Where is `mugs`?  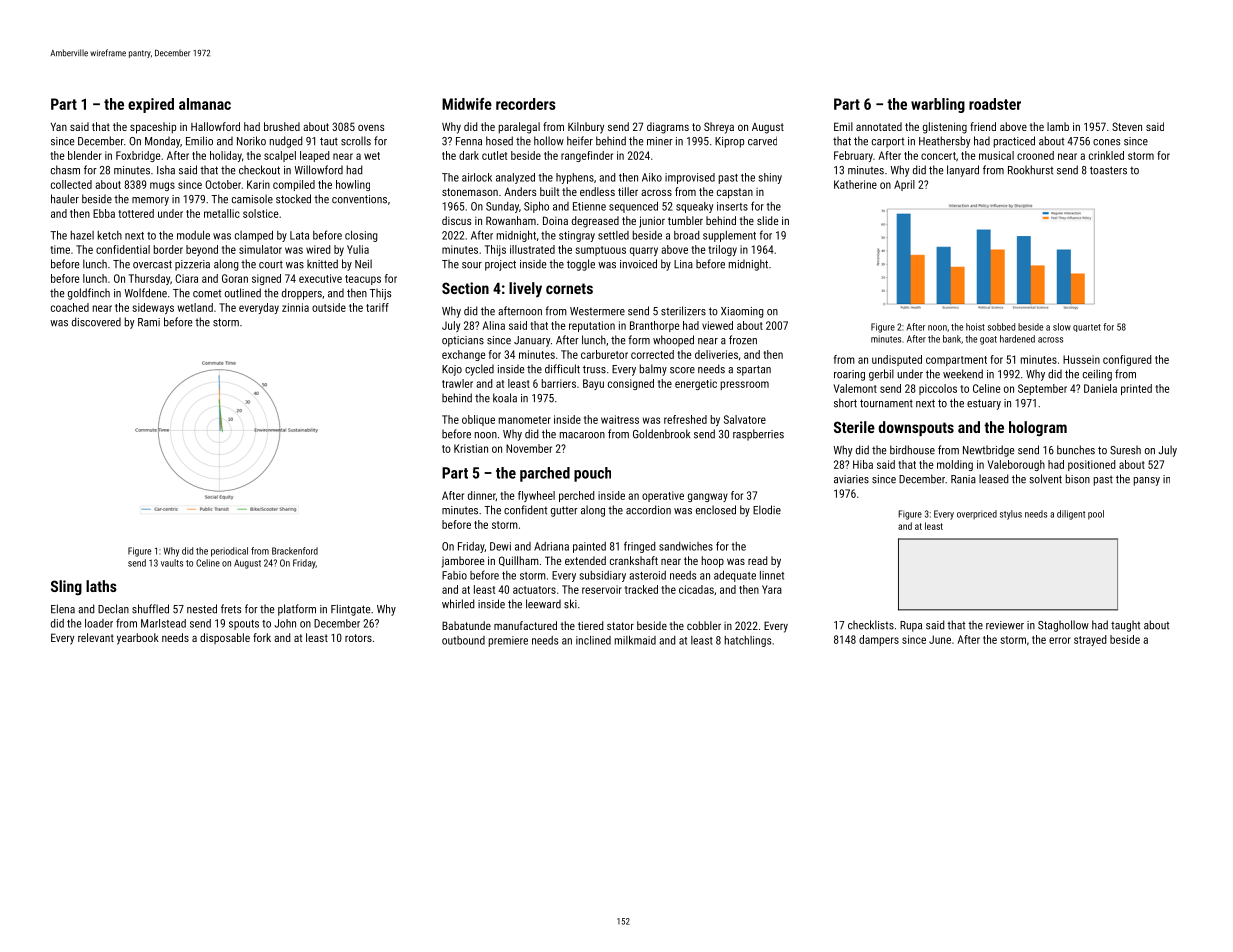 mugs is located at coordinates (162, 186).
